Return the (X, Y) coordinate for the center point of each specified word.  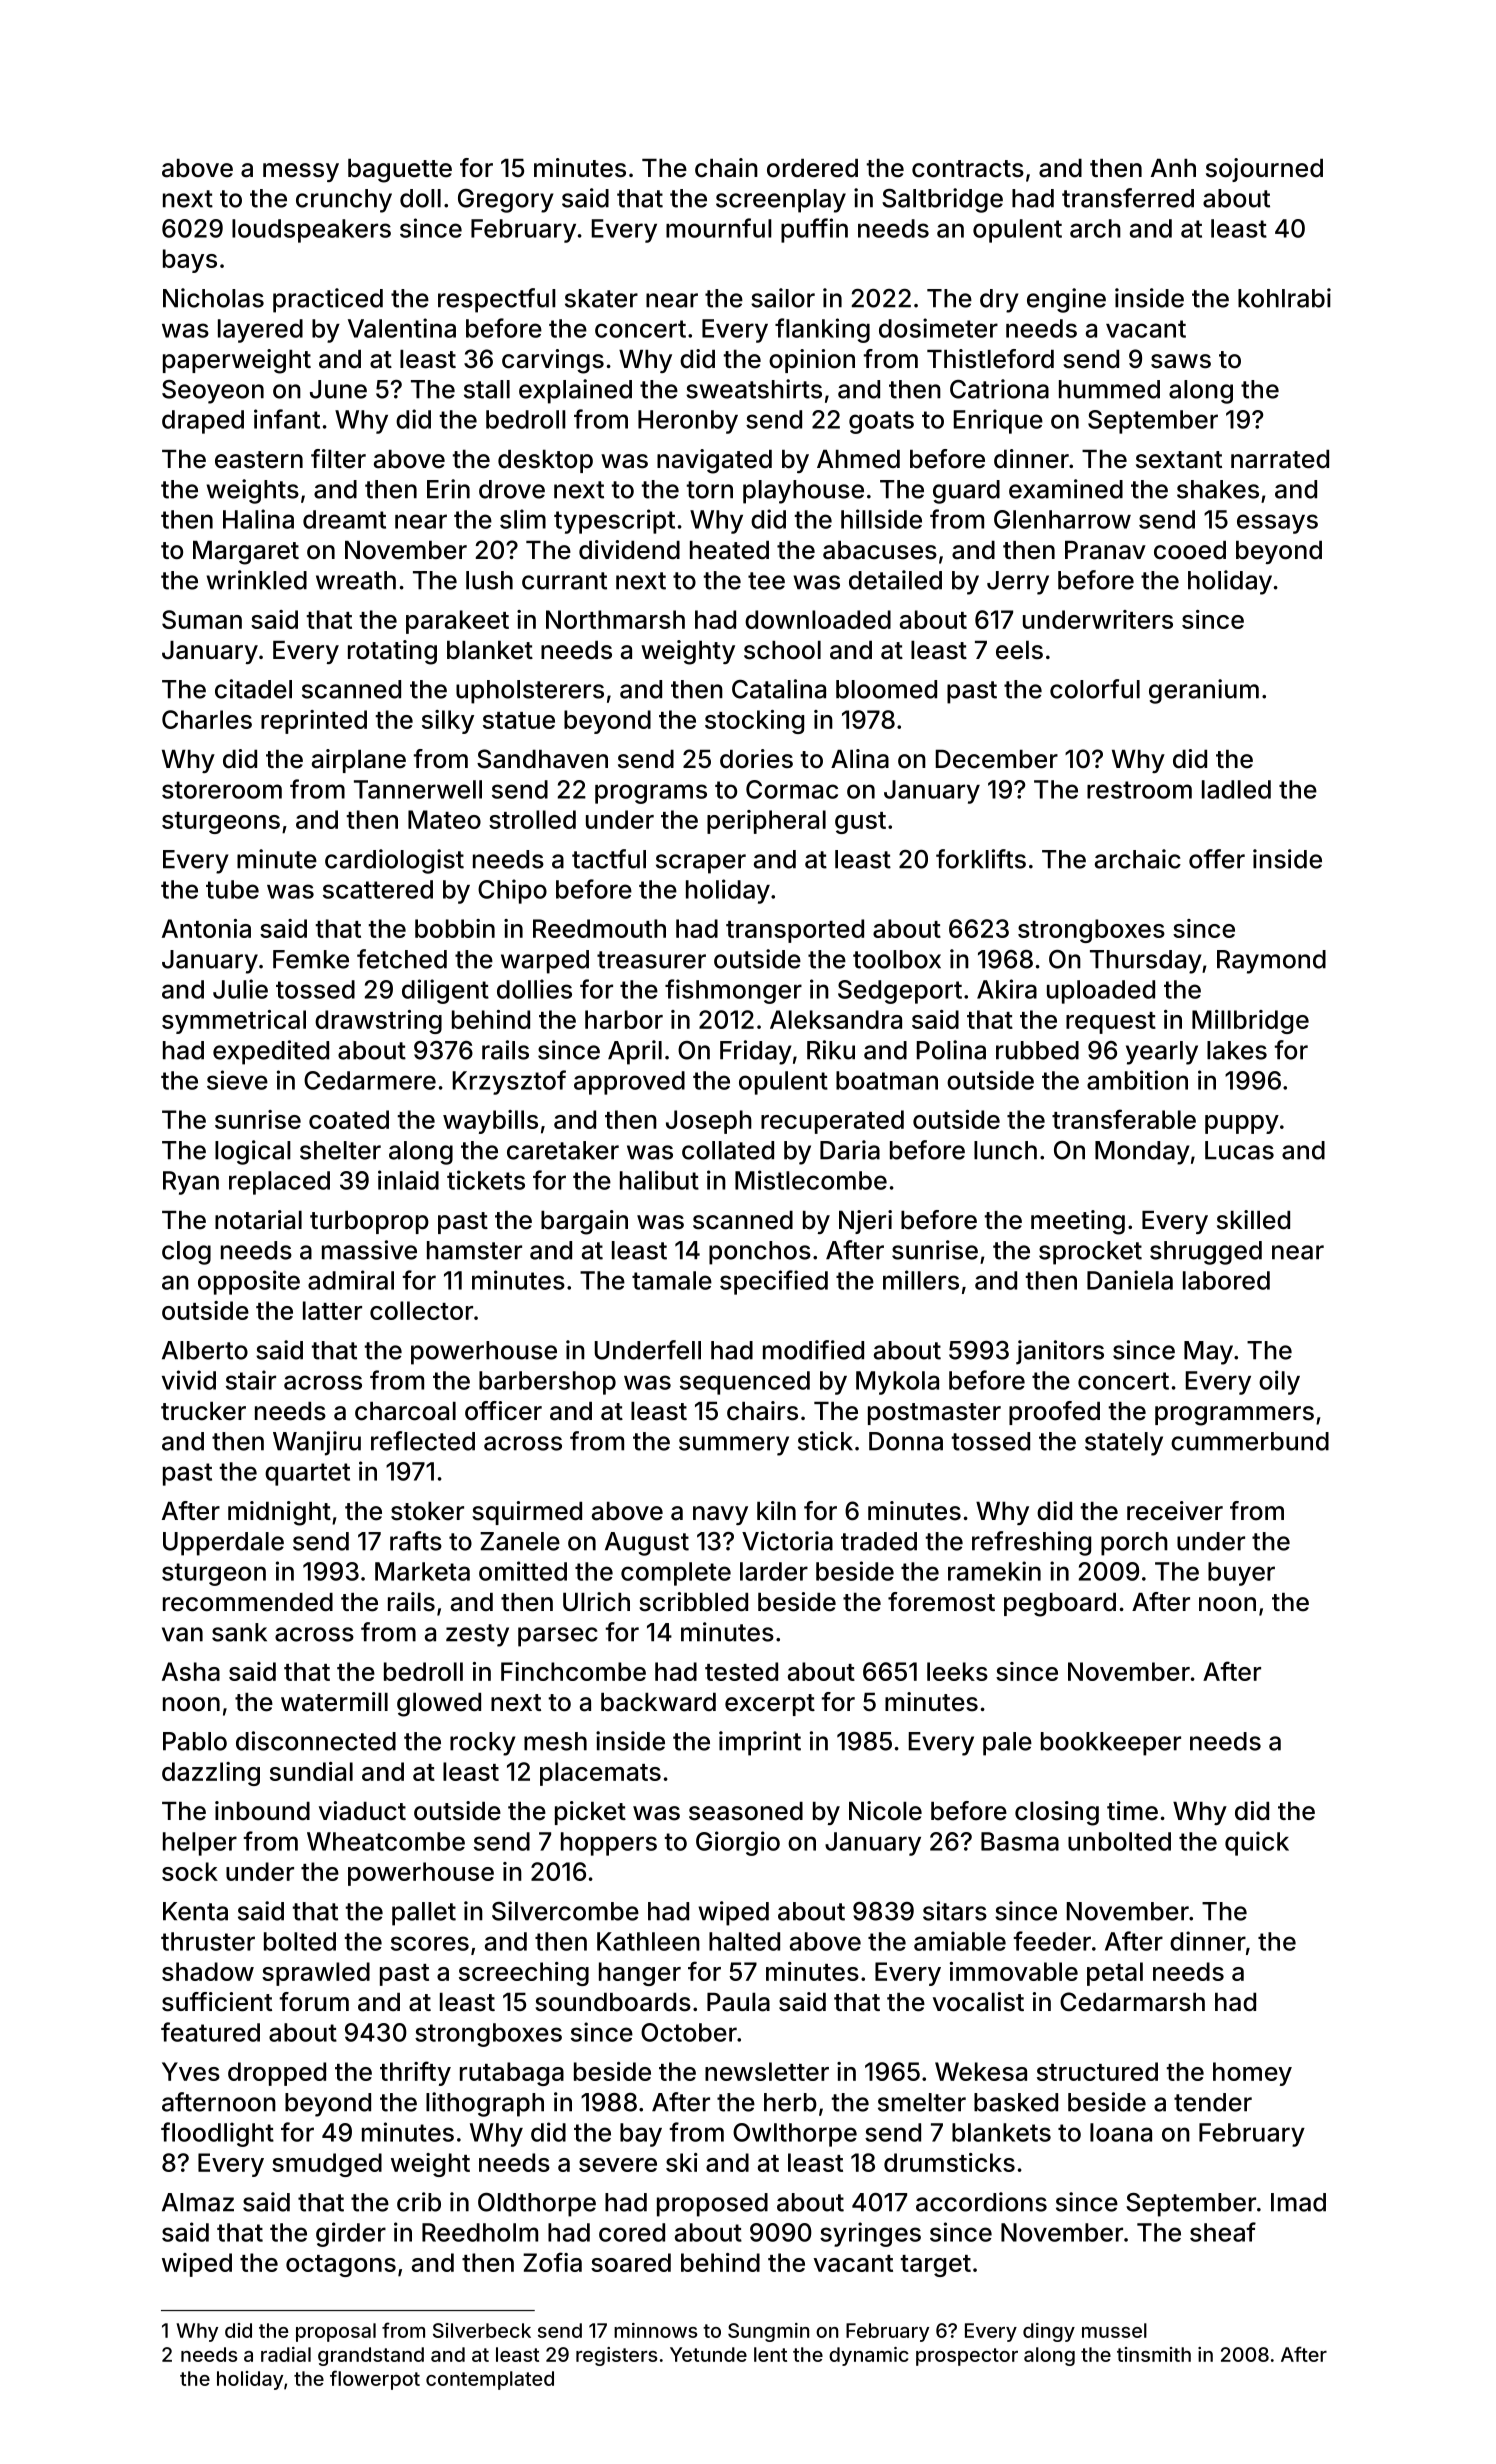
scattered (378, 889)
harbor (624, 1019)
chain (726, 168)
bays (190, 261)
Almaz (198, 2202)
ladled (1236, 789)
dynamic (869, 2356)
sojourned (1264, 170)
